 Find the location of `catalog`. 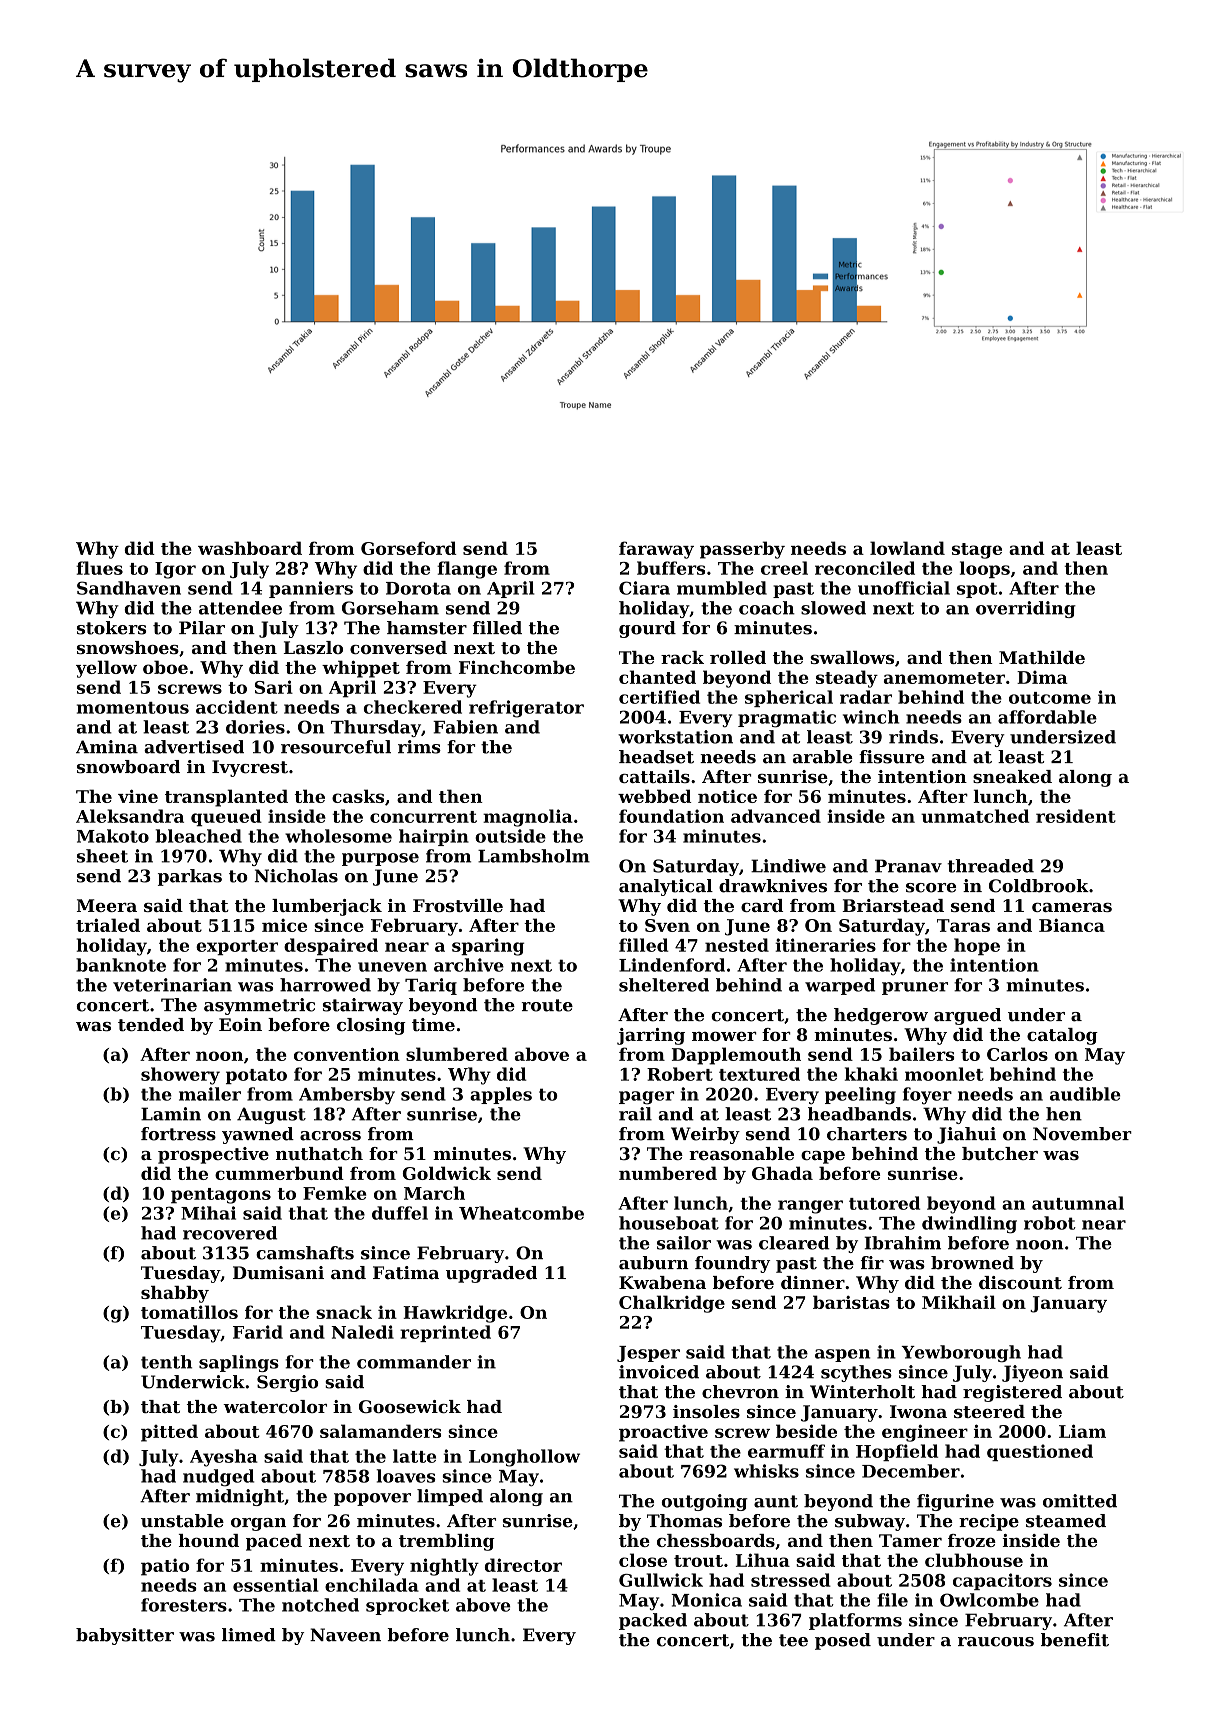

catalog is located at coordinates (1062, 1036).
